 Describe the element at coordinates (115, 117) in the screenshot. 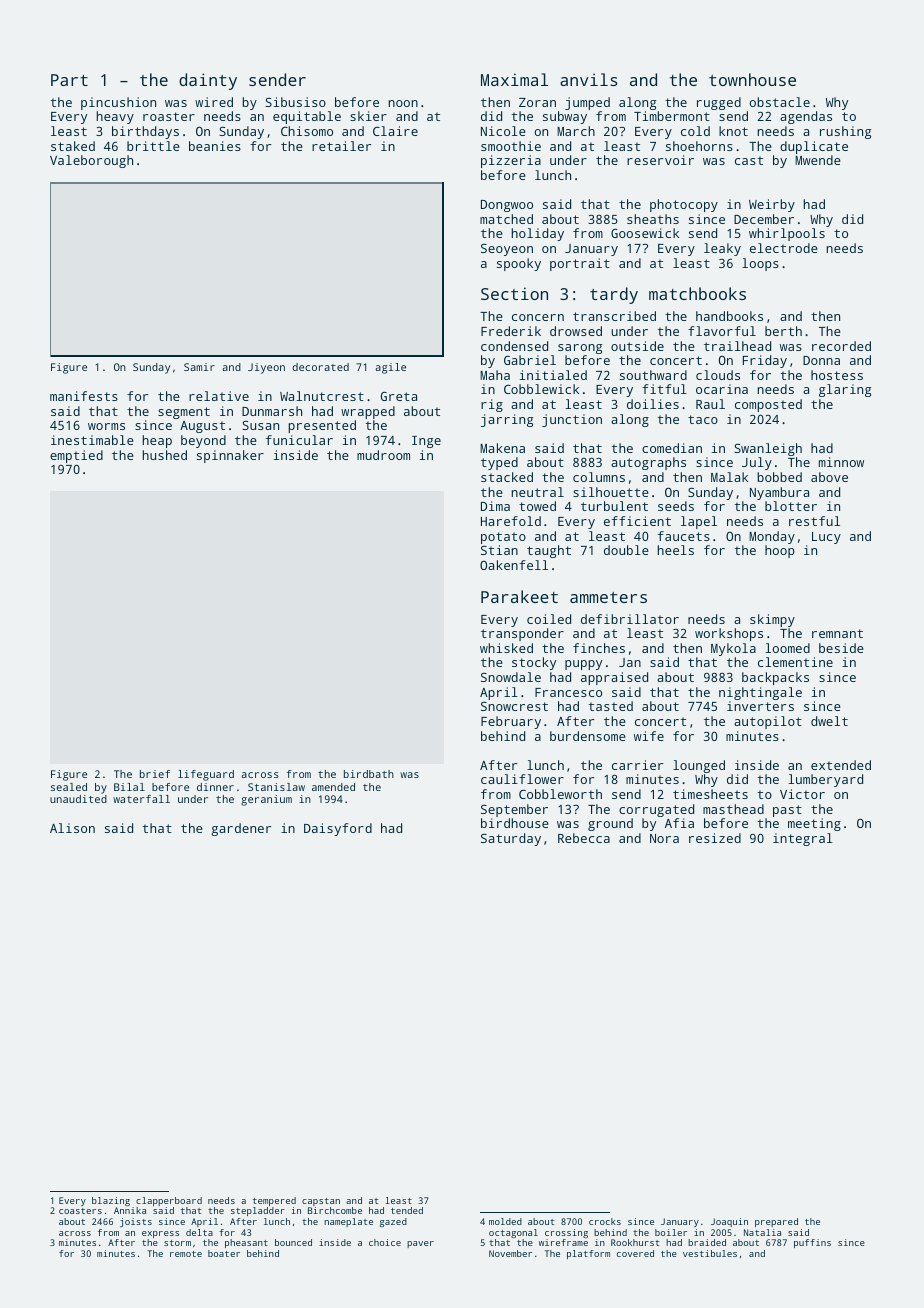

I see `heavy` at that location.
